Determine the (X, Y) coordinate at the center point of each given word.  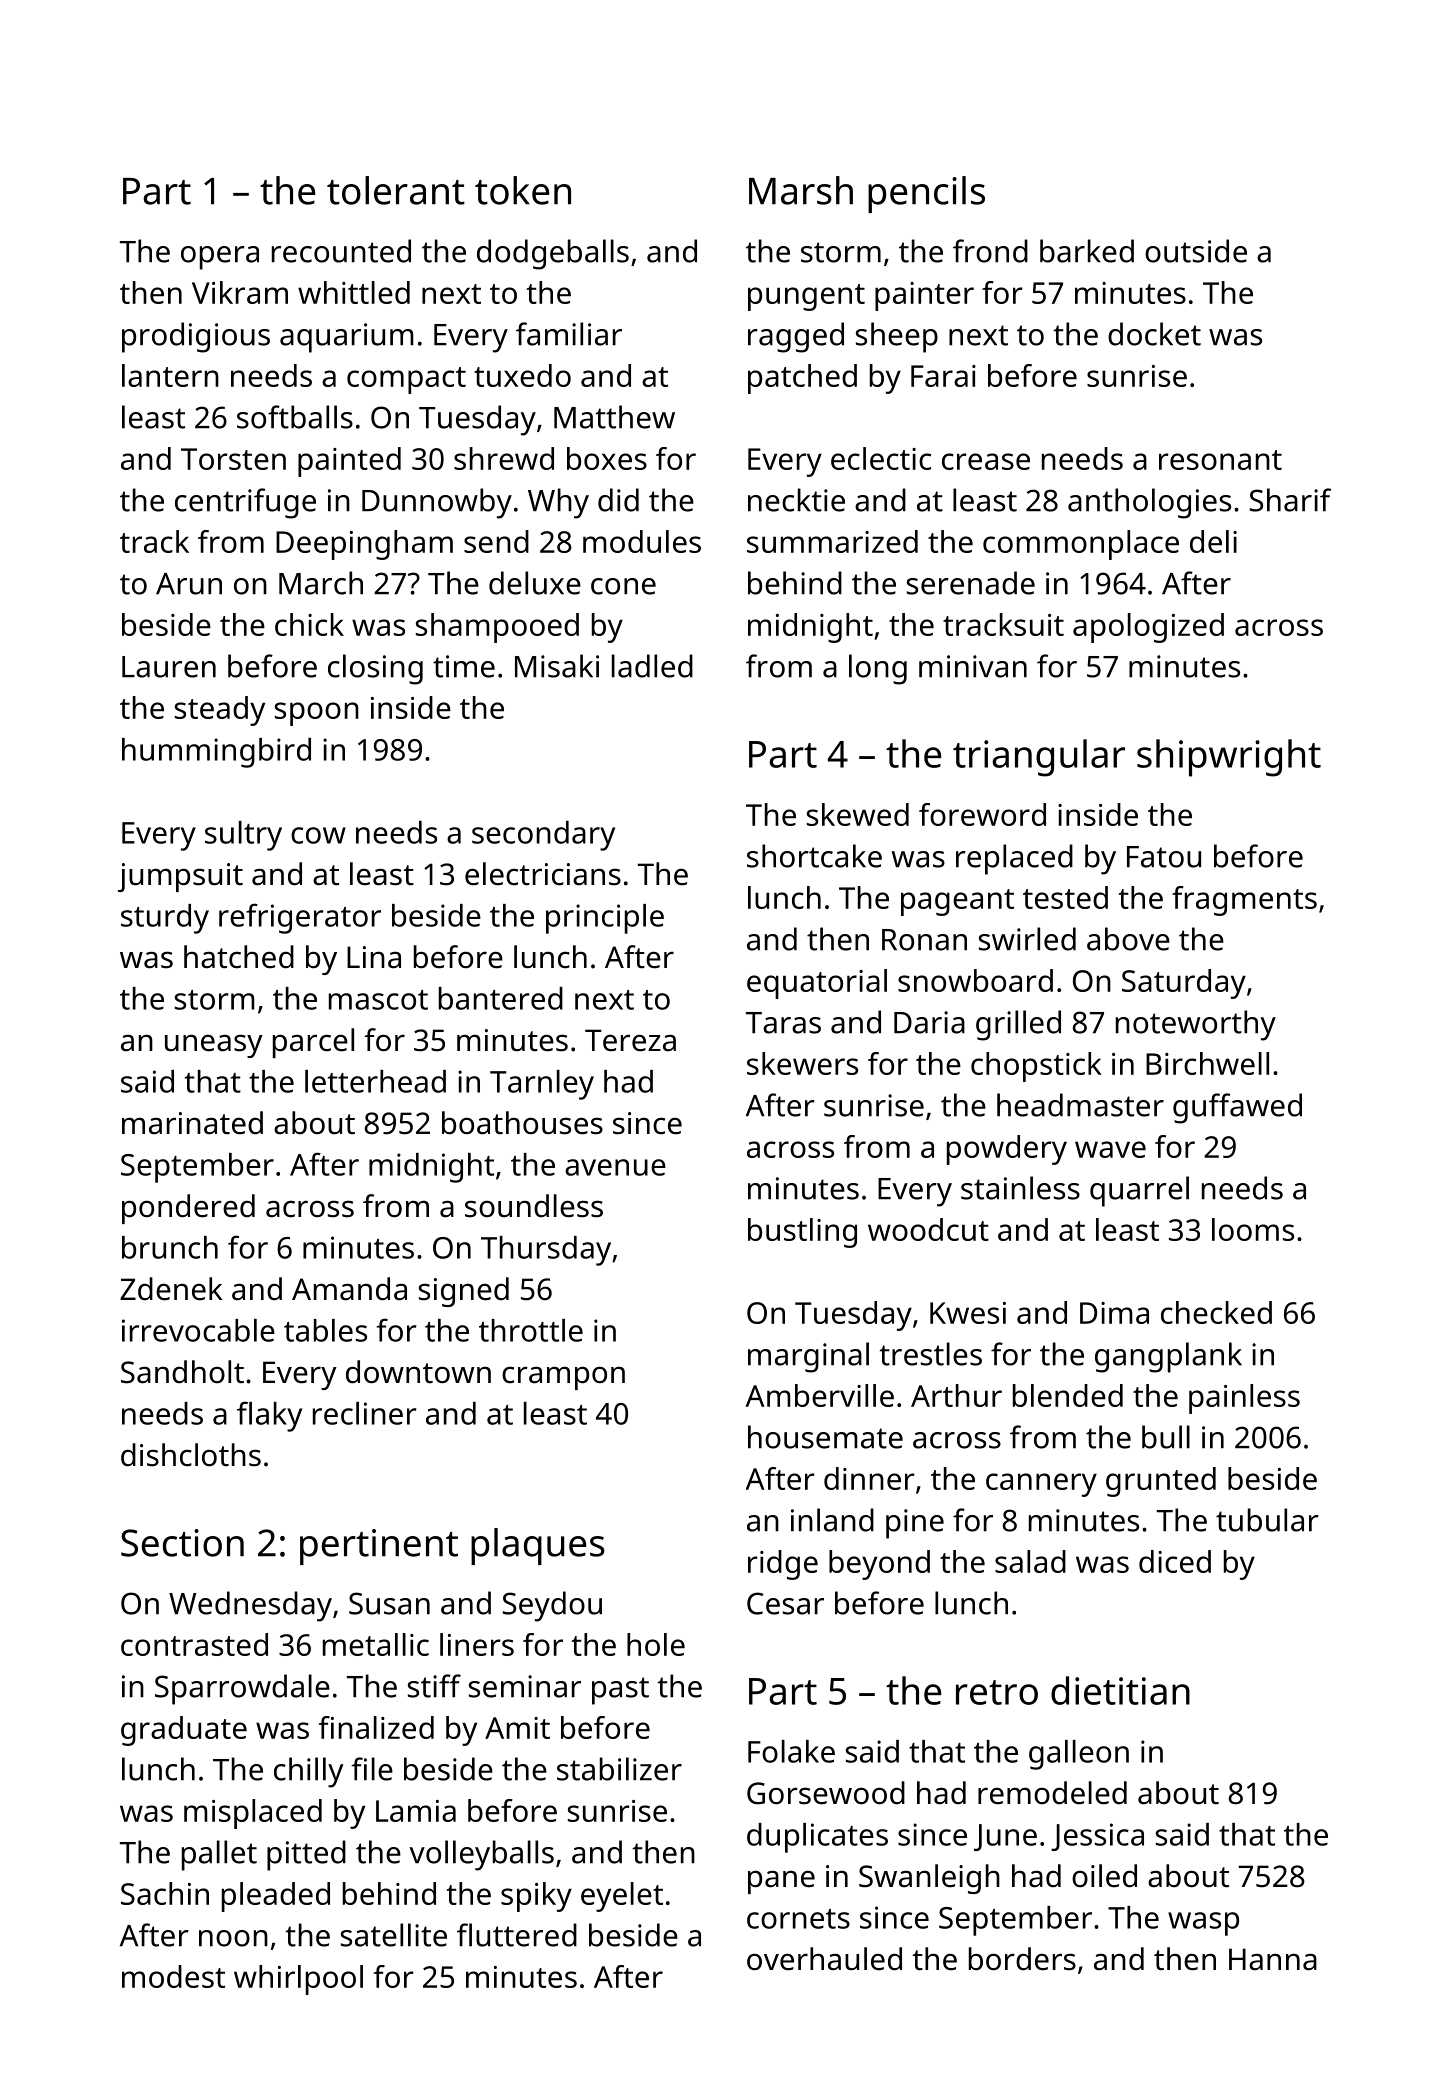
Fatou (1164, 857)
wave (1110, 1149)
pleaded (276, 1897)
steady (220, 711)
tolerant (396, 190)
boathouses (522, 1123)
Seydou (552, 1606)
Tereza (630, 1040)
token (523, 190)
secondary (543, 836)
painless (1244, 1399)
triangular (1039, 758)
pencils (926, 194)
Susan (389, 1603)
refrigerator (300, 918)
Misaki (557, 666)
